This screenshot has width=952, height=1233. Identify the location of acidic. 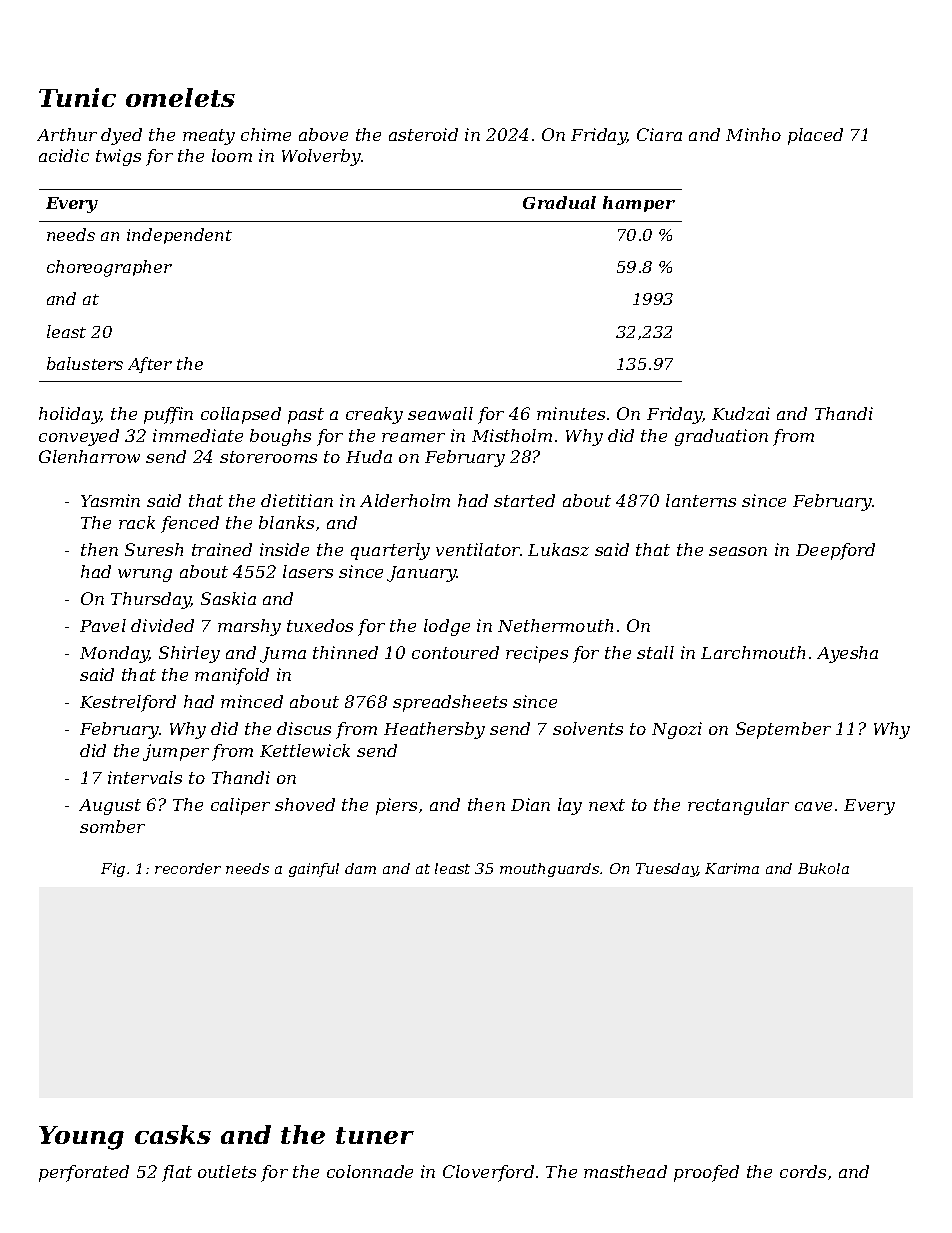
(64, 155).
